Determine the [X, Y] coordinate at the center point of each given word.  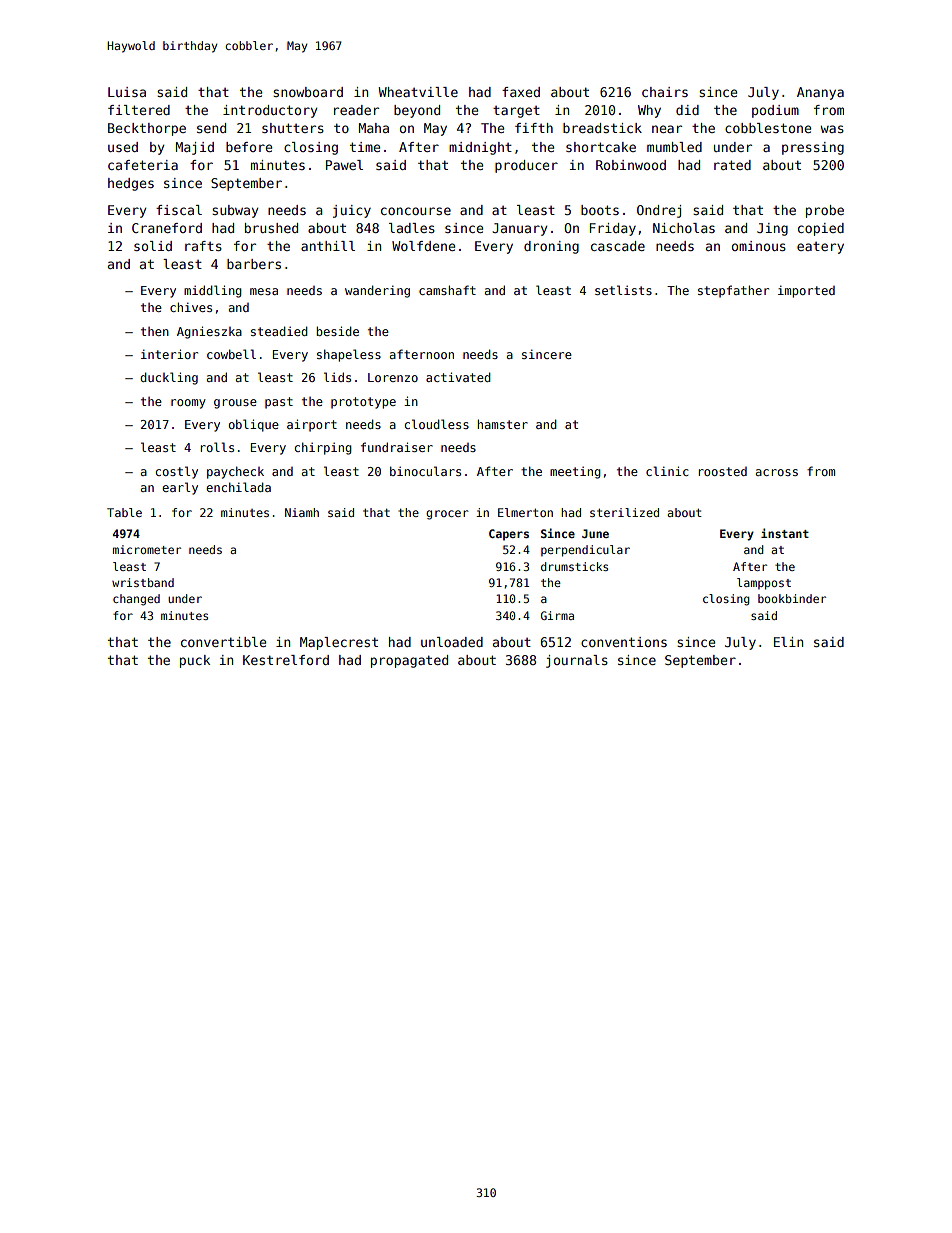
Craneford [167, 228]
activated [458, 377]
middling [213, 291]
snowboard [308, 92]
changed [136, 600]
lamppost [764, 584]
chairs [665, 92]
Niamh [302, 512]
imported [806, 291]
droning [551, 247]
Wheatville [418, 92]
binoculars [425, 471]
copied [821, 229]
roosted [722, 471]
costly [177, 472]
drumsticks [574, 566]
